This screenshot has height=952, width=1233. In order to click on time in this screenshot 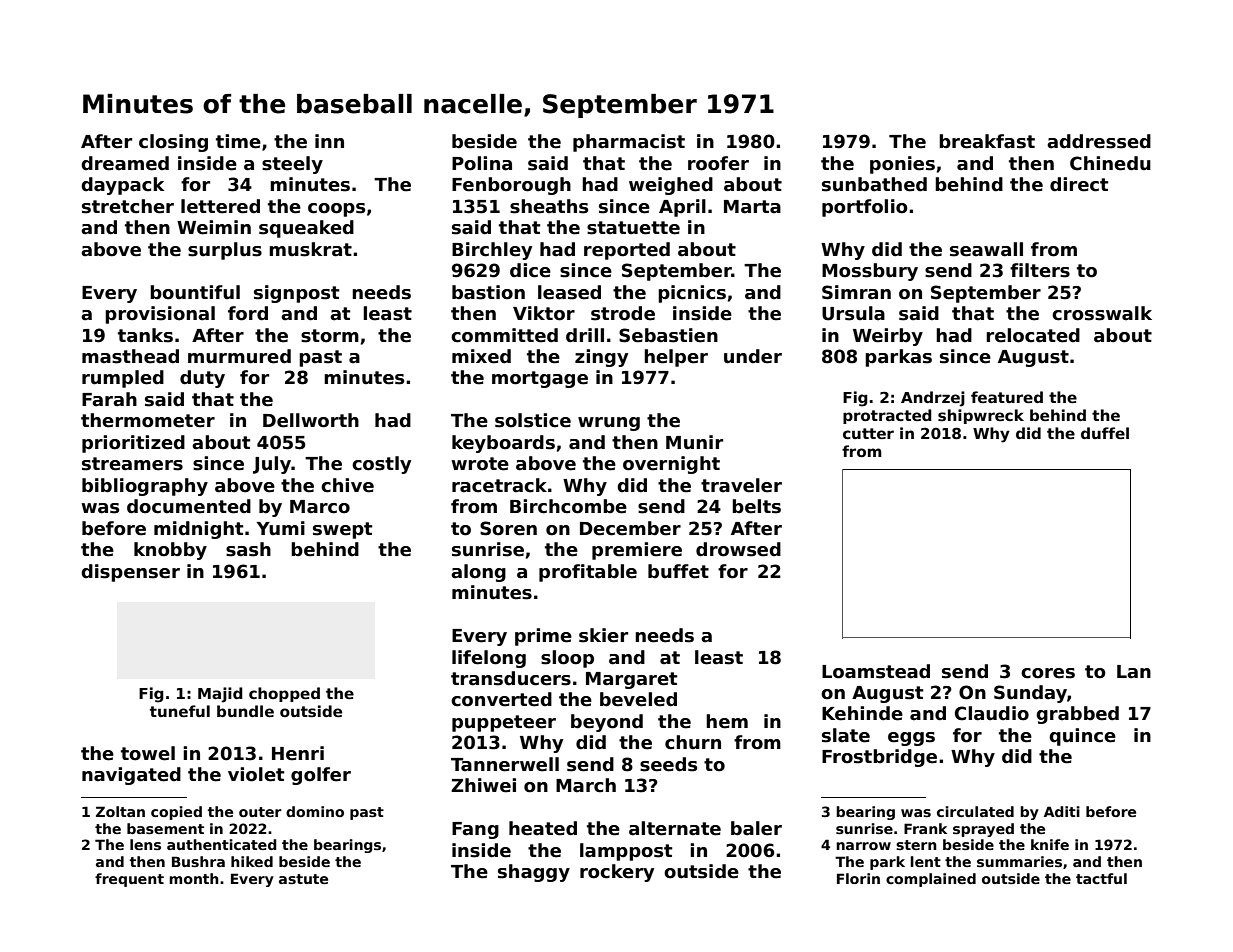, I will do `click(238, 141)`.
